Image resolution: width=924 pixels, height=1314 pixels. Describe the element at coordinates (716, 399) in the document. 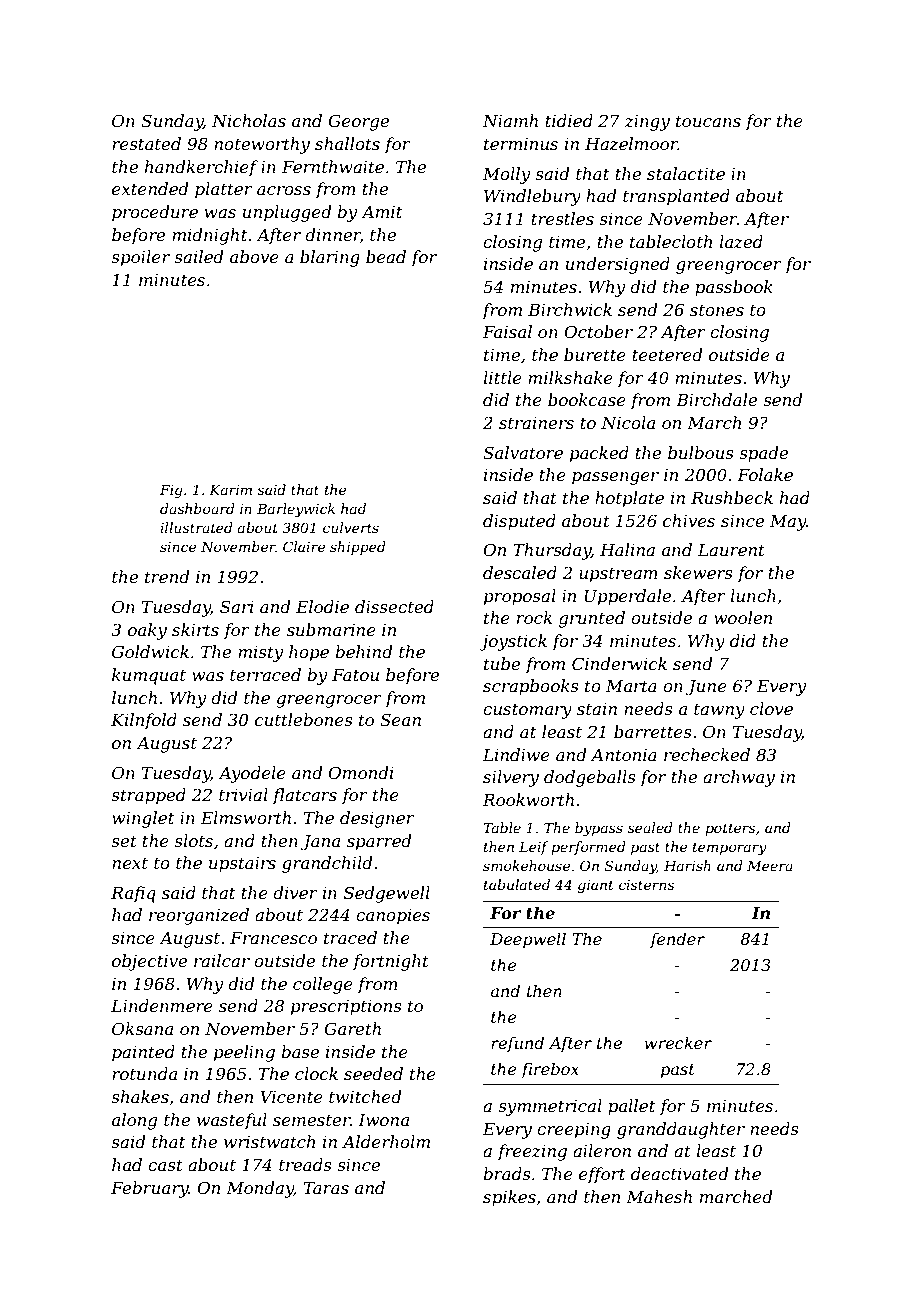

I see `Birchdale` at that location.
